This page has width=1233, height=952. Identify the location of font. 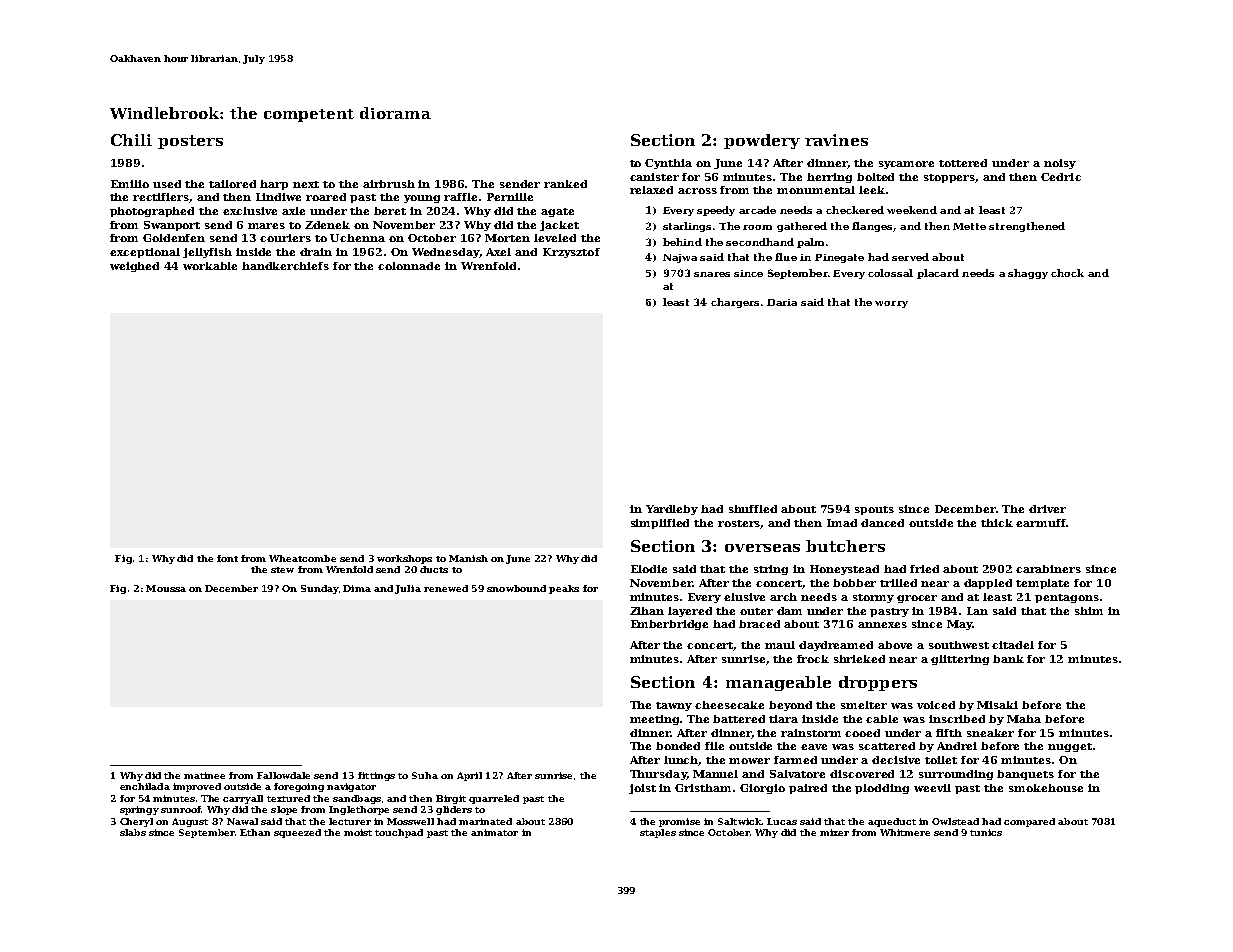
(227, 558).
